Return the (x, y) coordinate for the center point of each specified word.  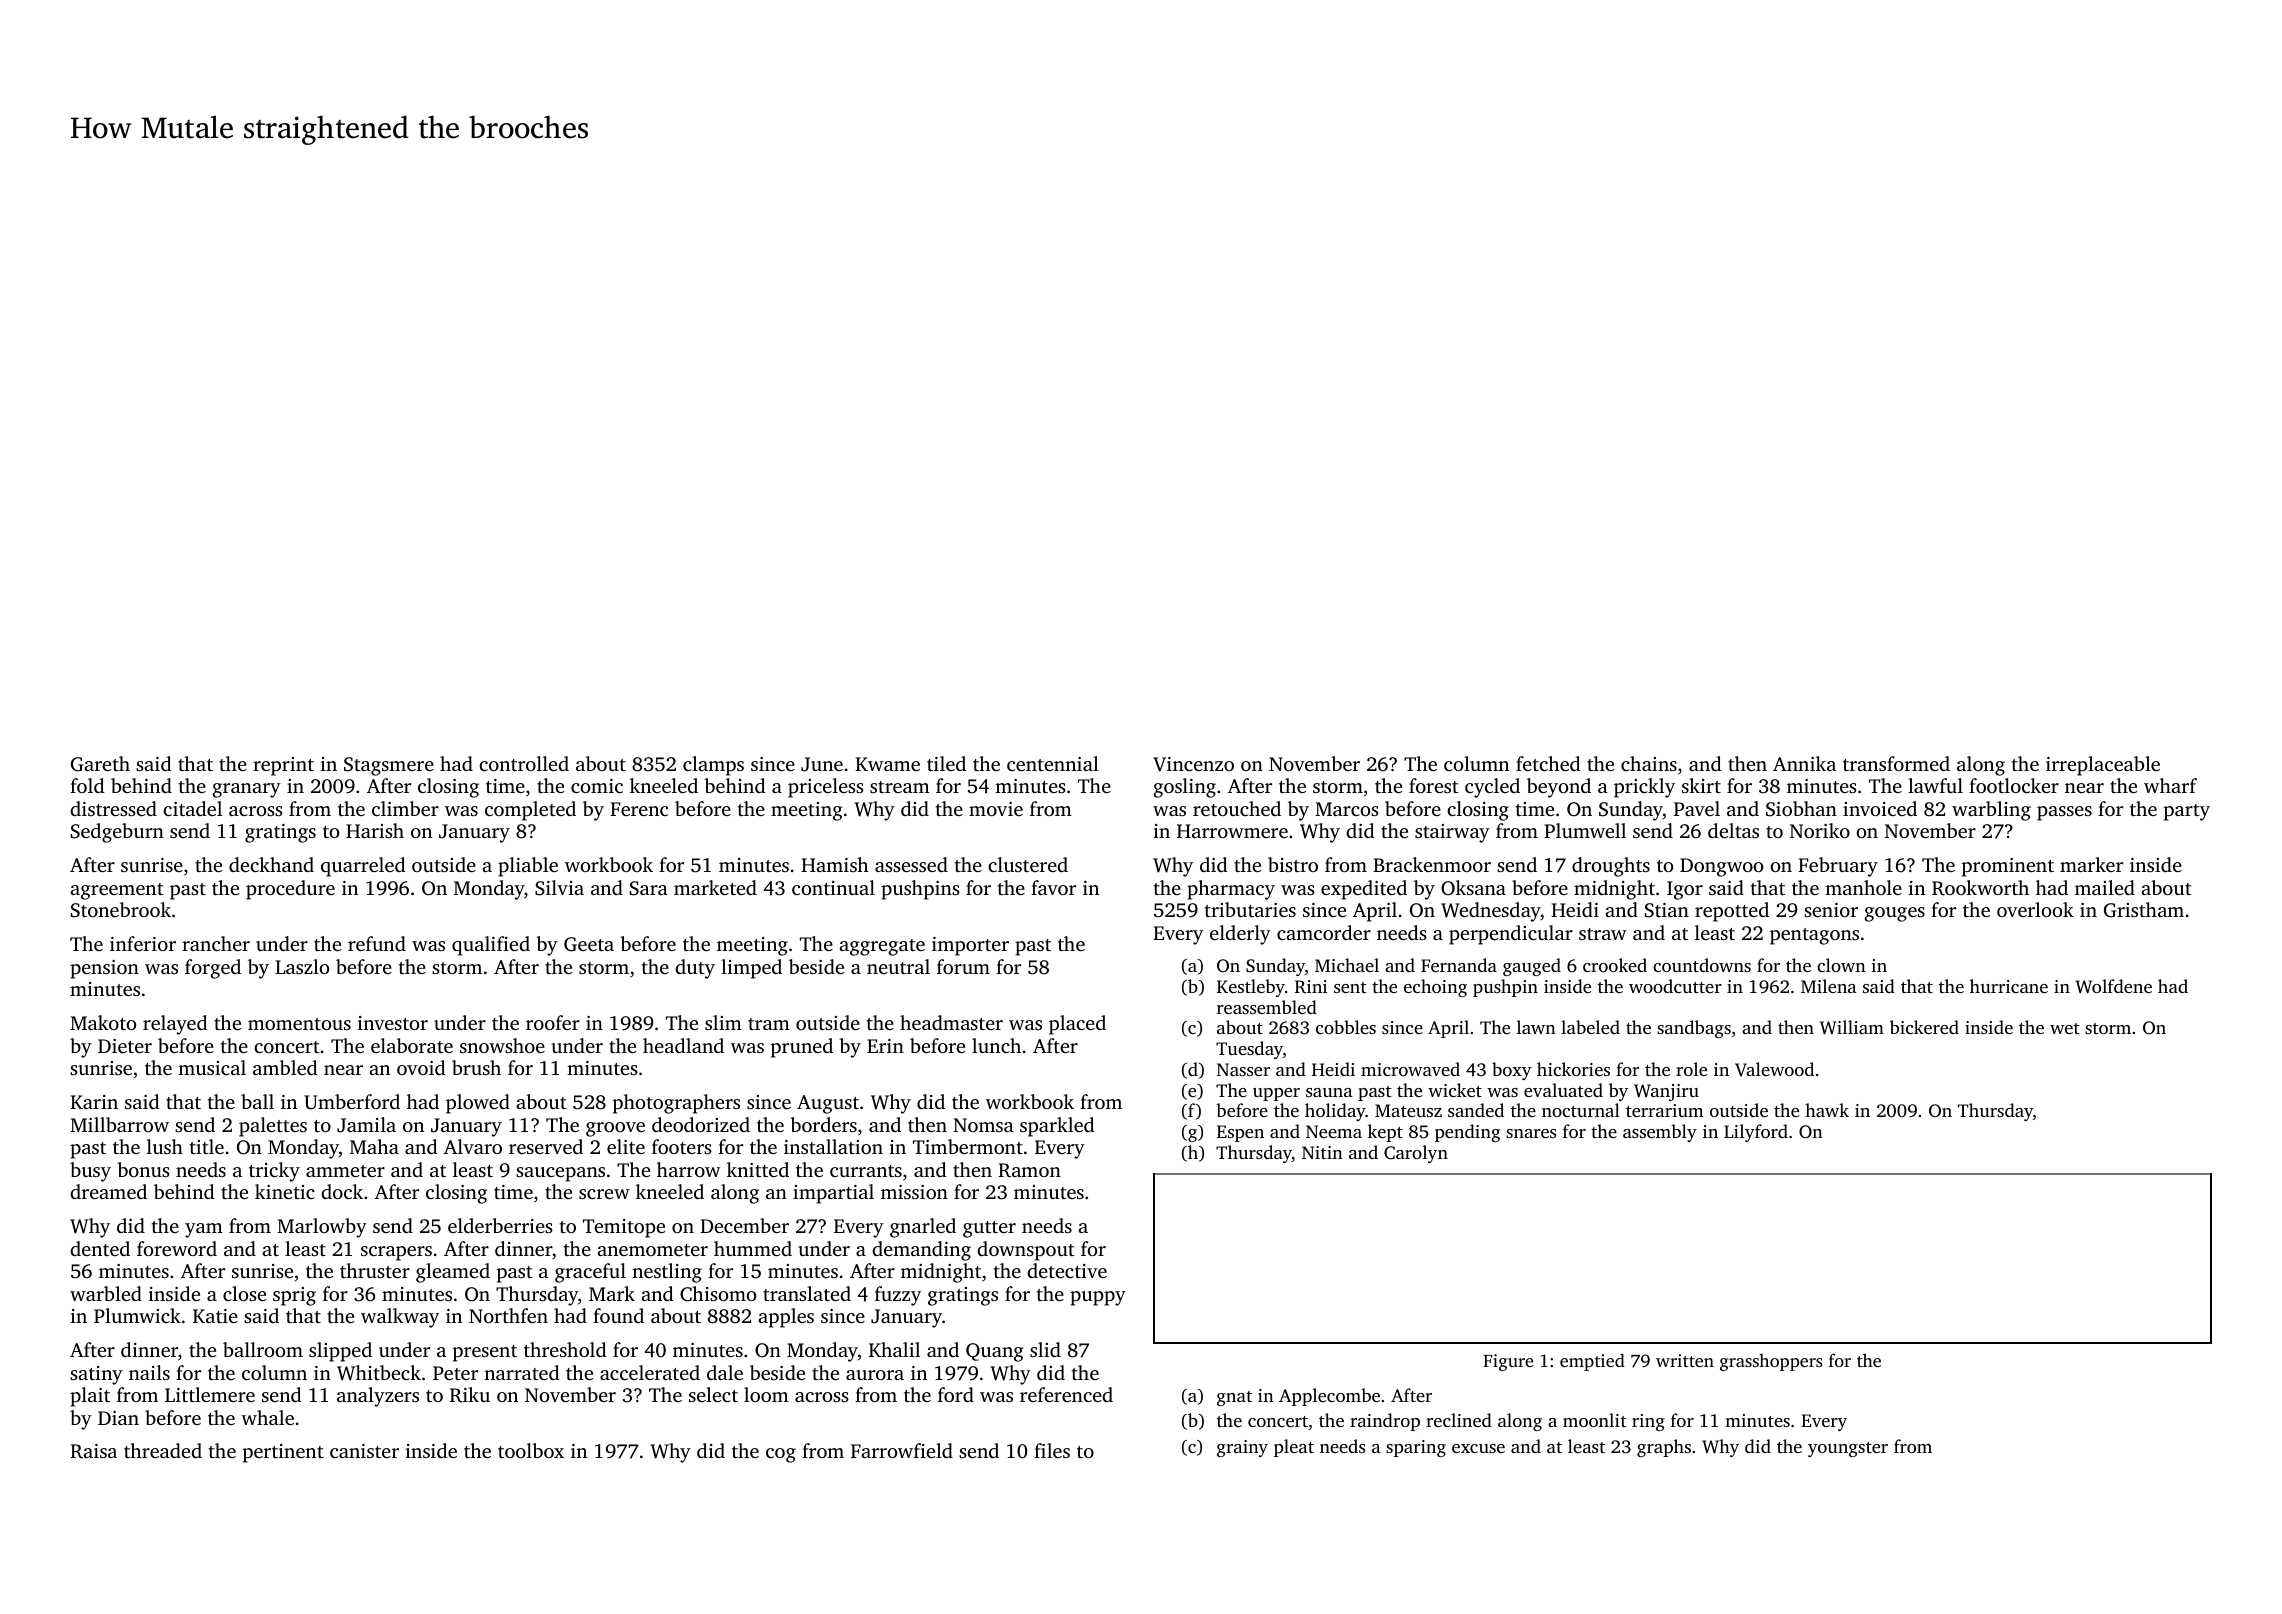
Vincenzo (1193, 764)
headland (683, 1045)
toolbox (531, 1450)
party (2187, 812)
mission (914, 1192)
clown (1841, 965)
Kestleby (1251, 988)
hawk (1827, 1110)
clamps (713, 766)
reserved (546, 1146)
